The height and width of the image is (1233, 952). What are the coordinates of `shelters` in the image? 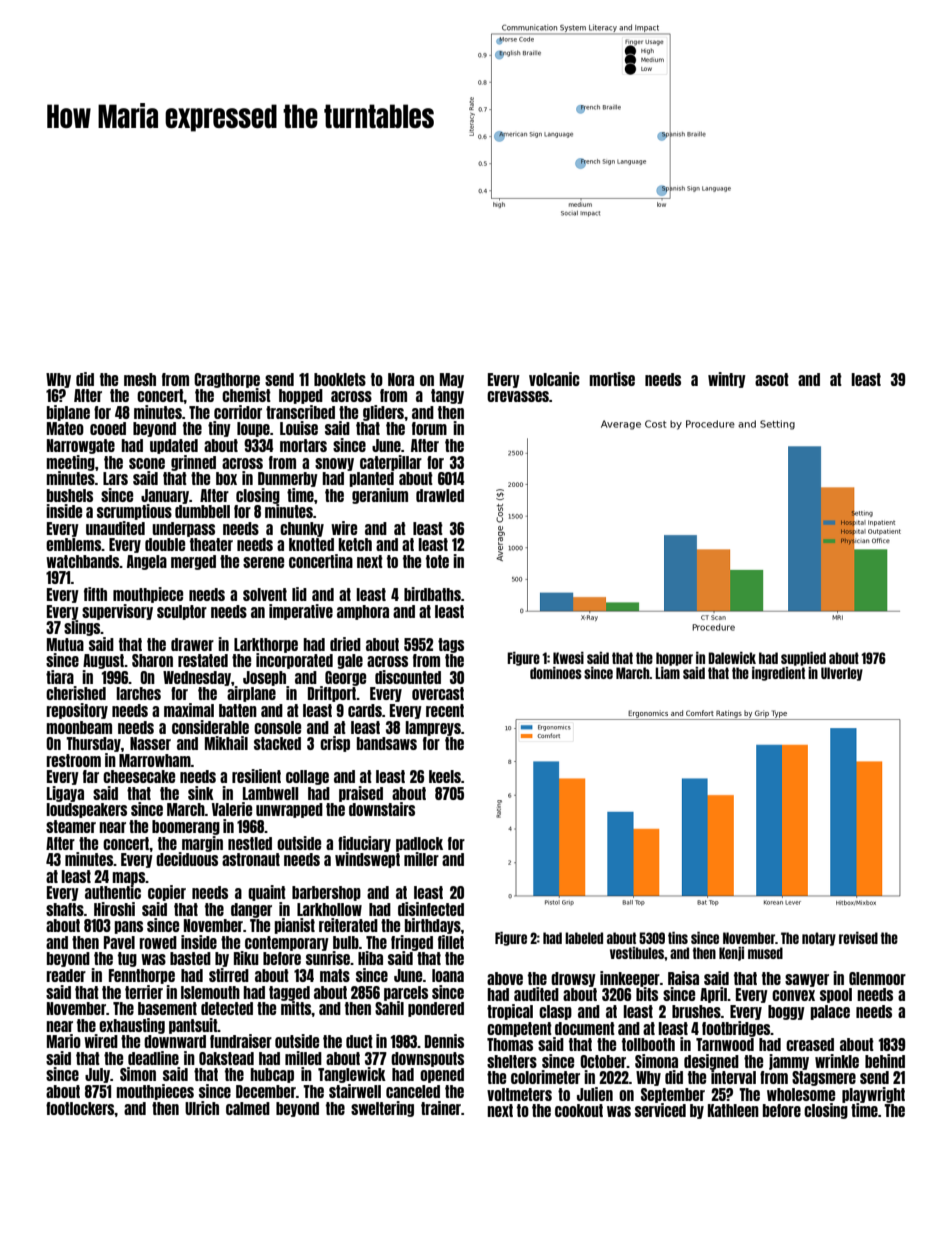 It's located at (512, 1061).
